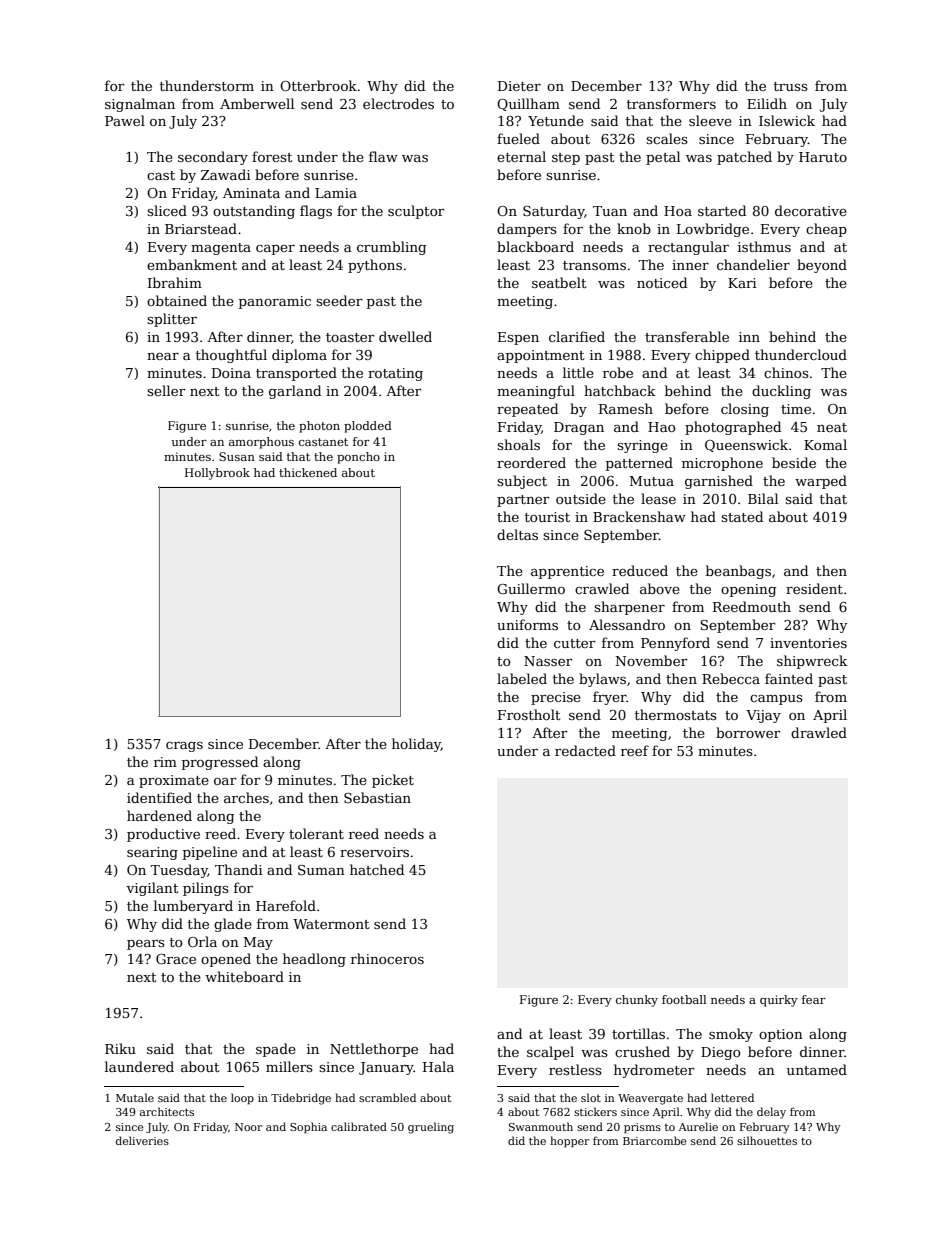 This screenshot has width=952, height=1233. Describe the element at coordinates (635, 750) in the screenshot. I see `reef` at that location.
